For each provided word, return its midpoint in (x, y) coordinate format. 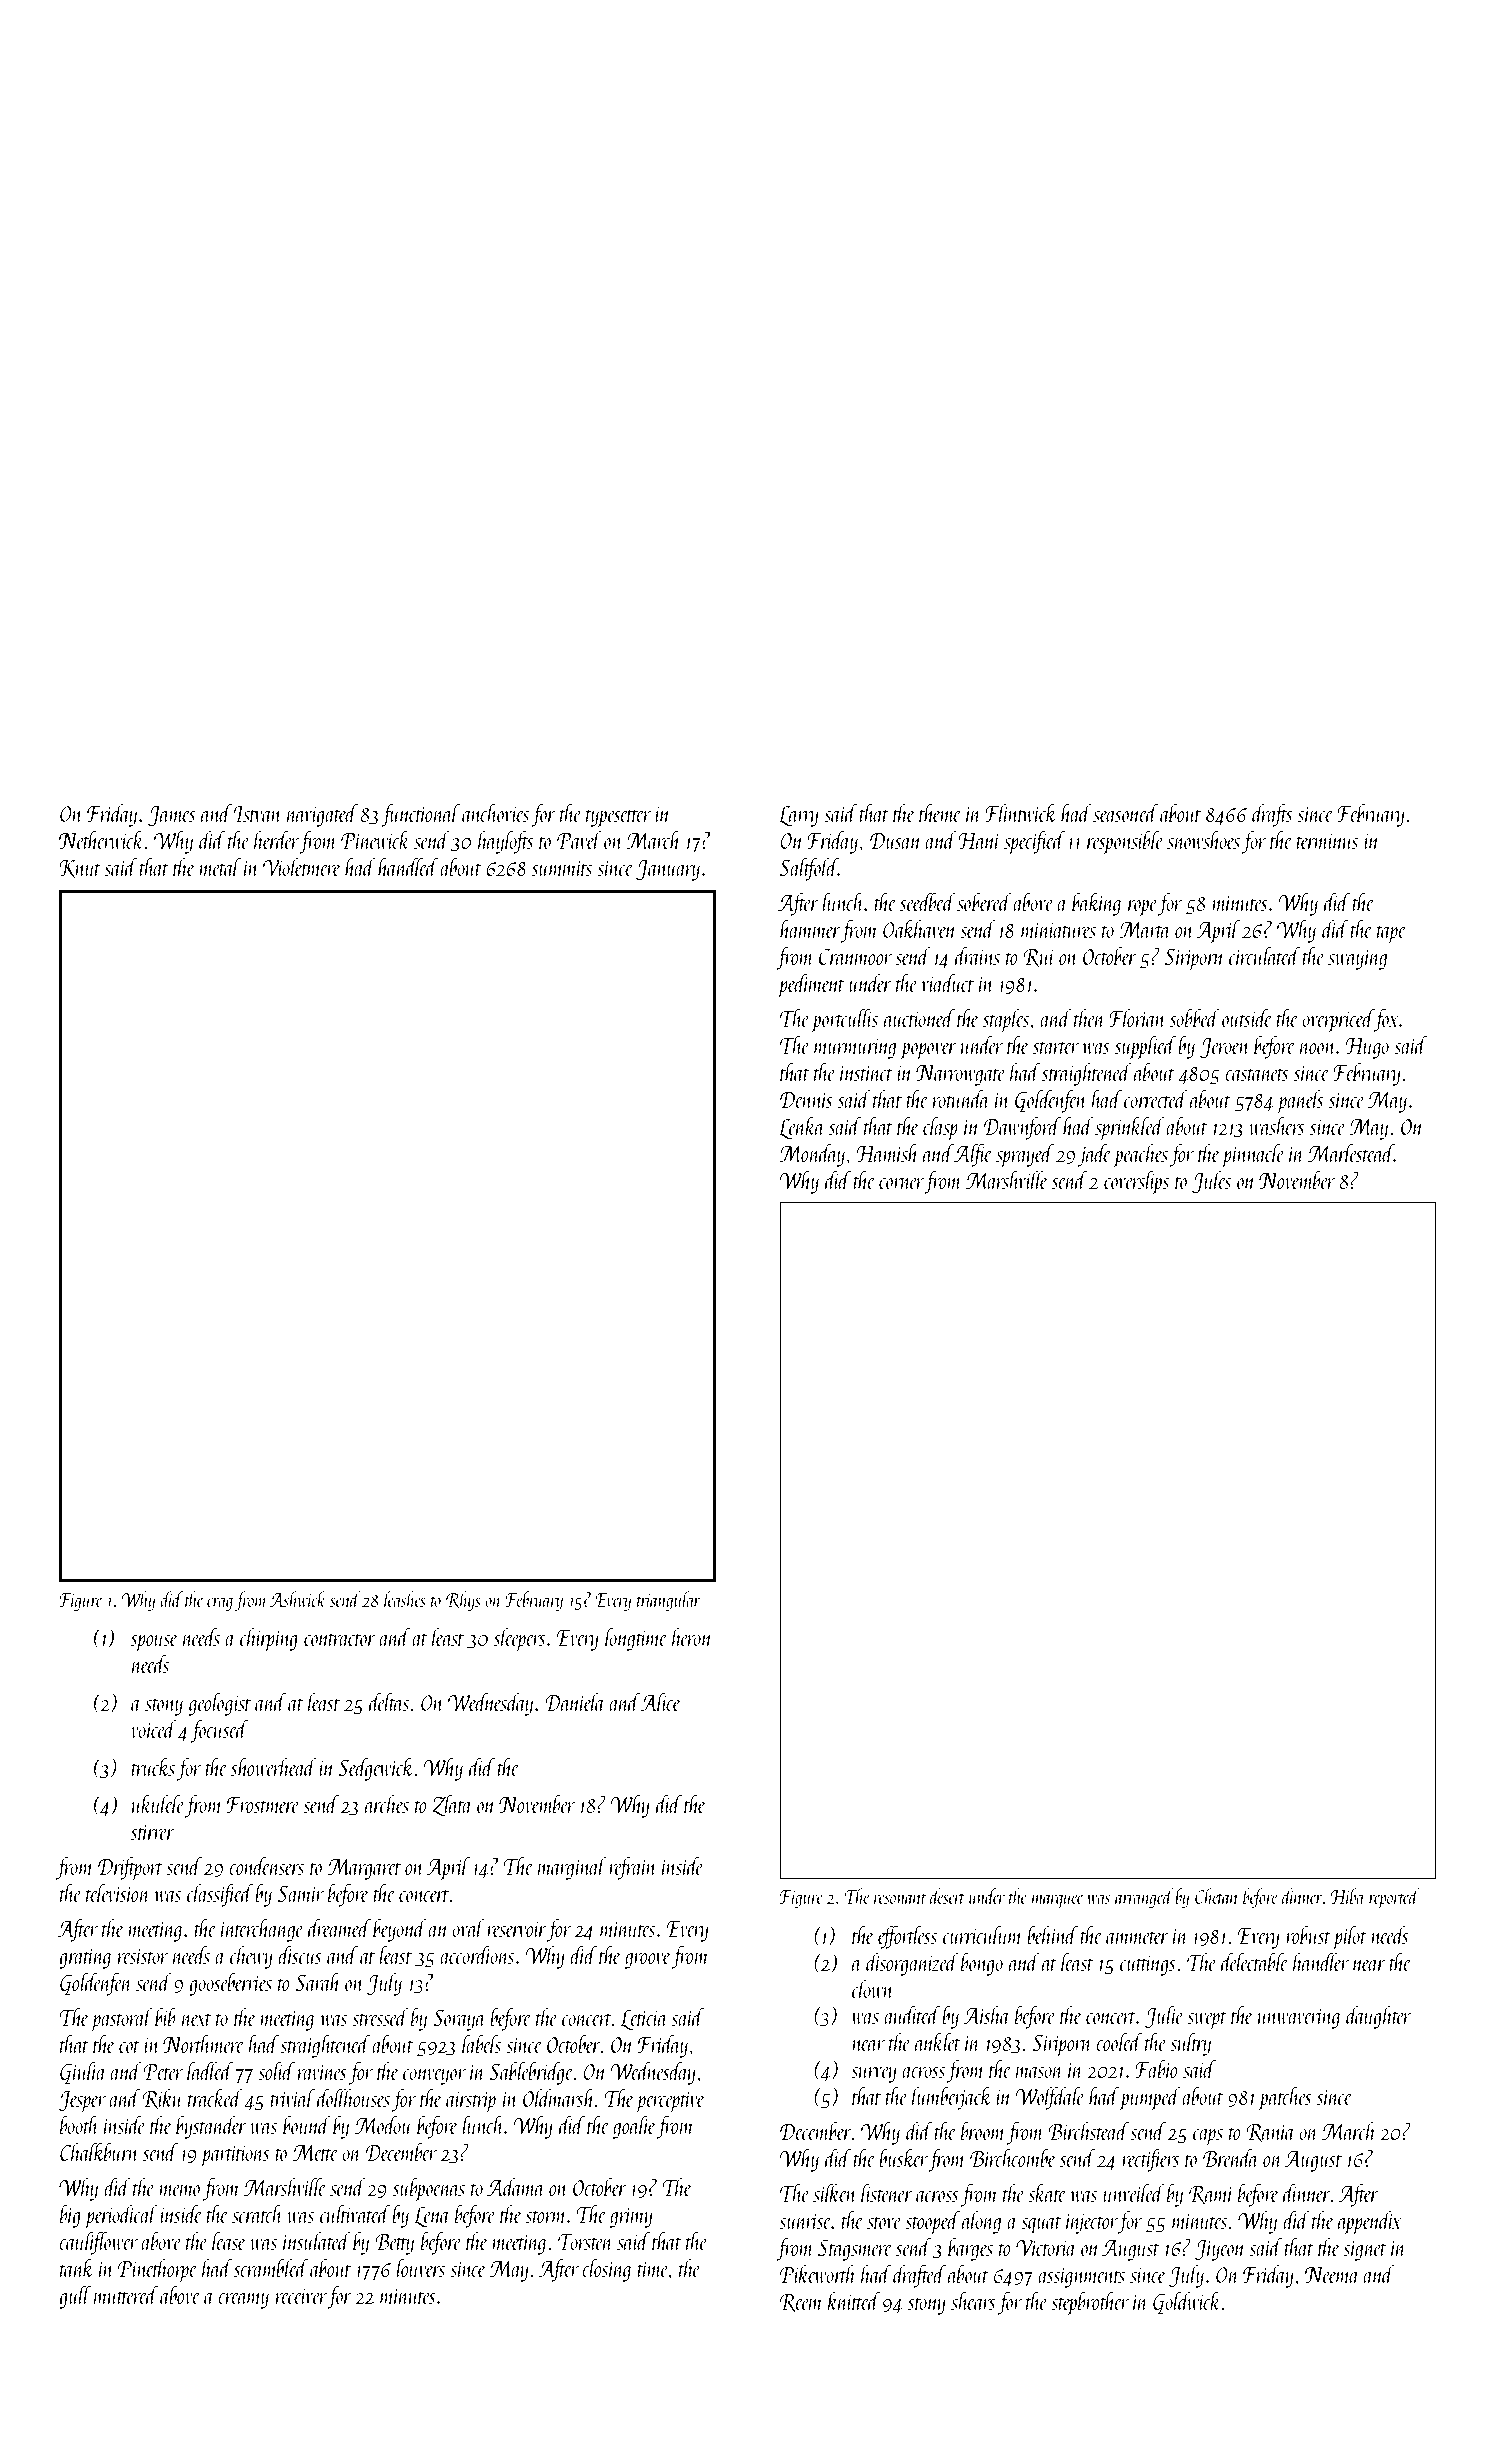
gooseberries (230, 1984)
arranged (1144, 1898)
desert (947, 1896)
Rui (1039, 958)
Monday (812, 1155)
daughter (1378, 2017)
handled (408, 867)
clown (872, 1989)
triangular (669, 1601)
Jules (1211, 1182)
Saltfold (809, 869)
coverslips (1136, 1182)
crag (220, 1604)
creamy (243, 2301)
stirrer (153, 1832)
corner (901, 1183)
